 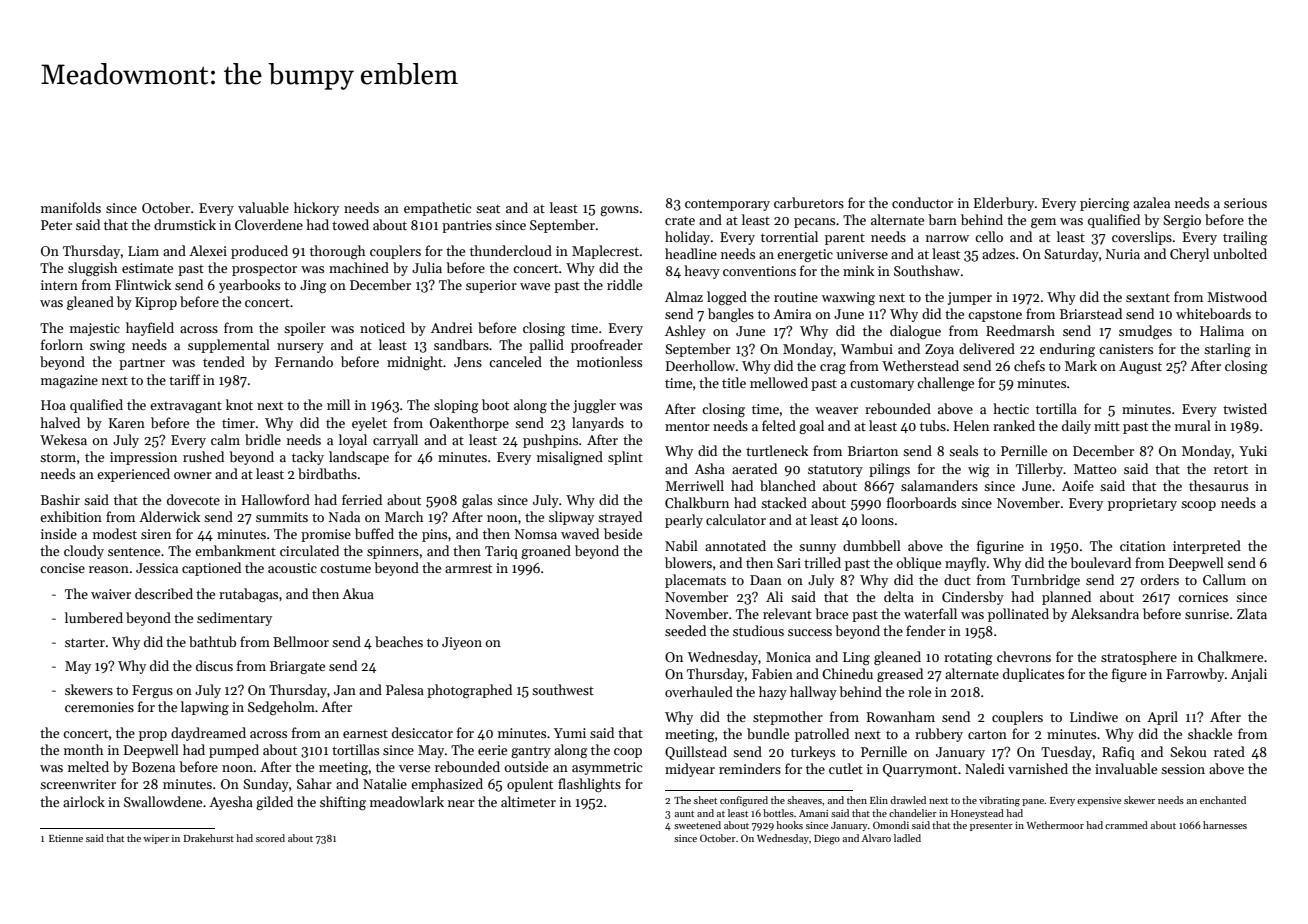 I want to click on citation, so click(x=1143, y=546).
